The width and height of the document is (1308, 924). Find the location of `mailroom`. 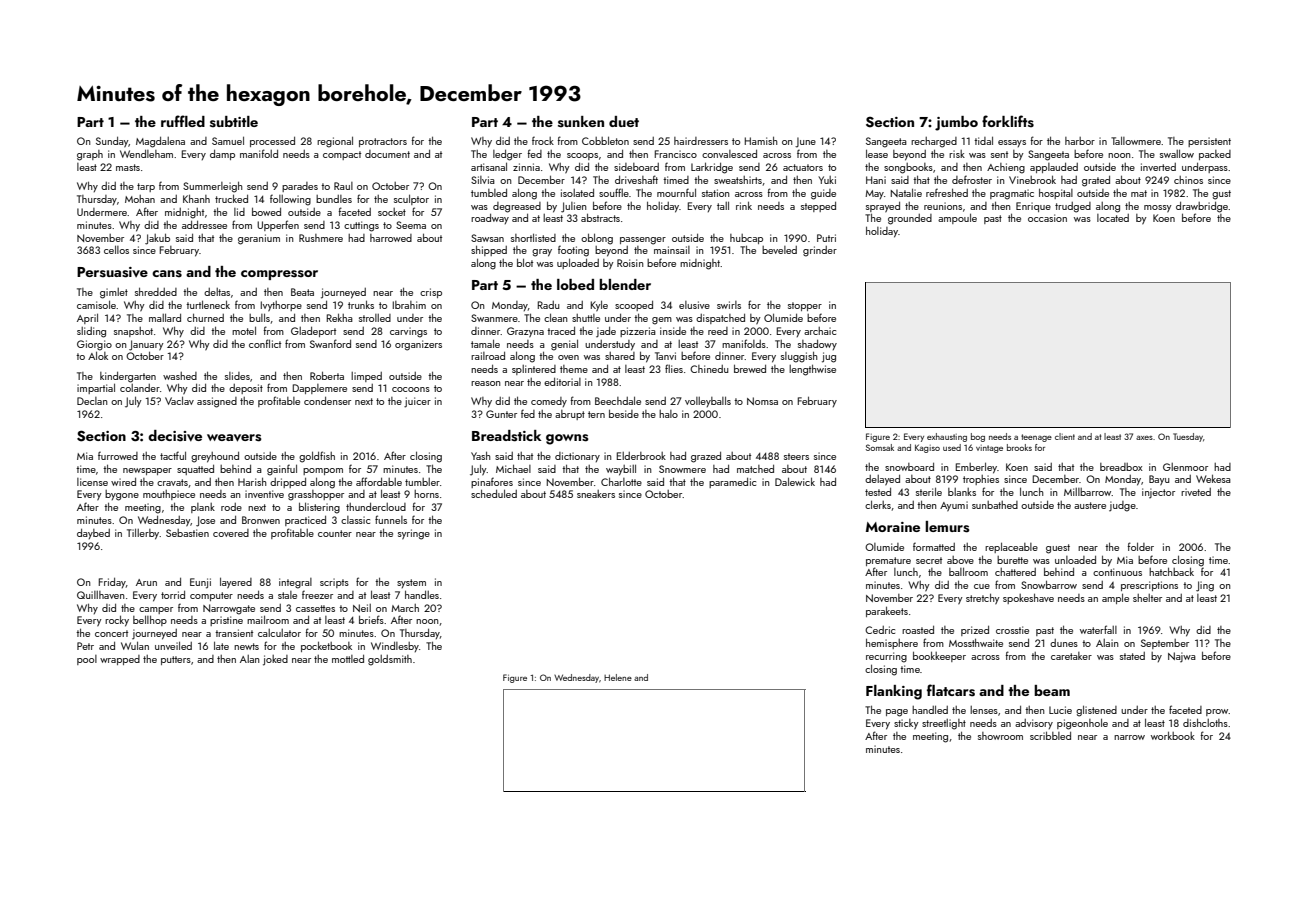

mailroom is located at coordinates (268, 619).
